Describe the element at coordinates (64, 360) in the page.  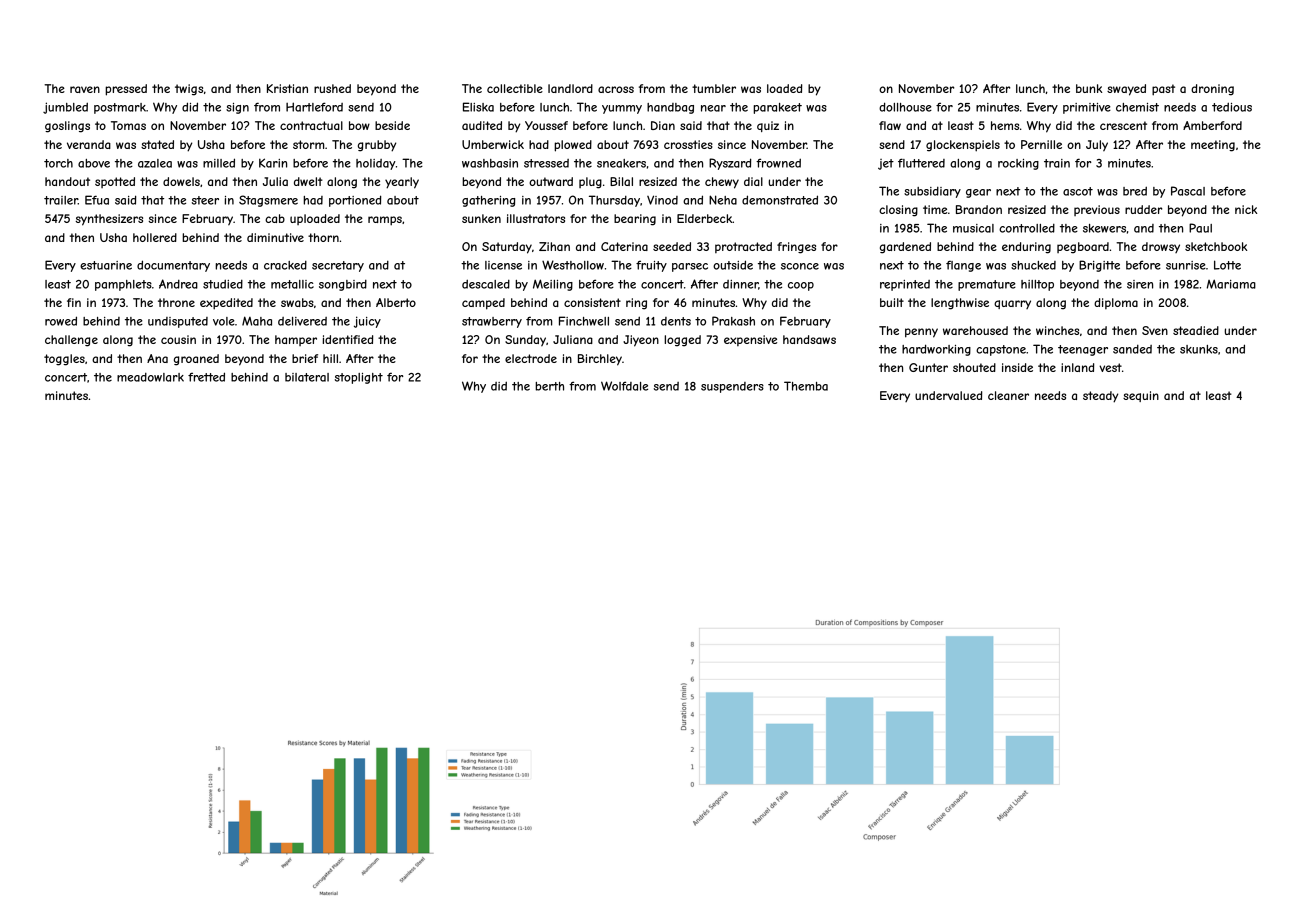
I see `toggles` at that location.
